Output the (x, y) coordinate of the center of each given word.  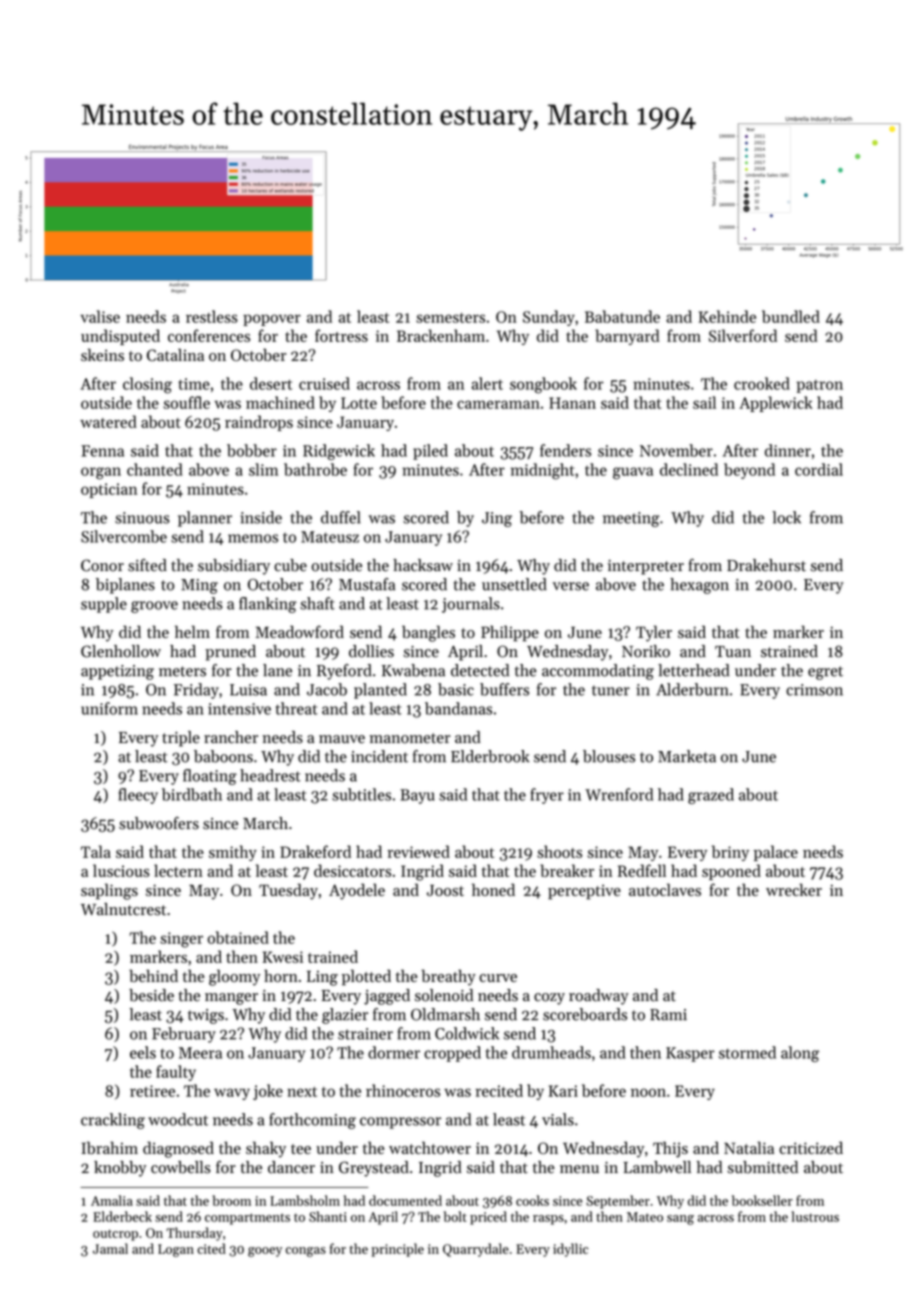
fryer (547, 796)
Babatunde (622, 316)
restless (212, 316)
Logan (176, 1250)
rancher (231, 737)
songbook (543, 385)
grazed (711, 796)
